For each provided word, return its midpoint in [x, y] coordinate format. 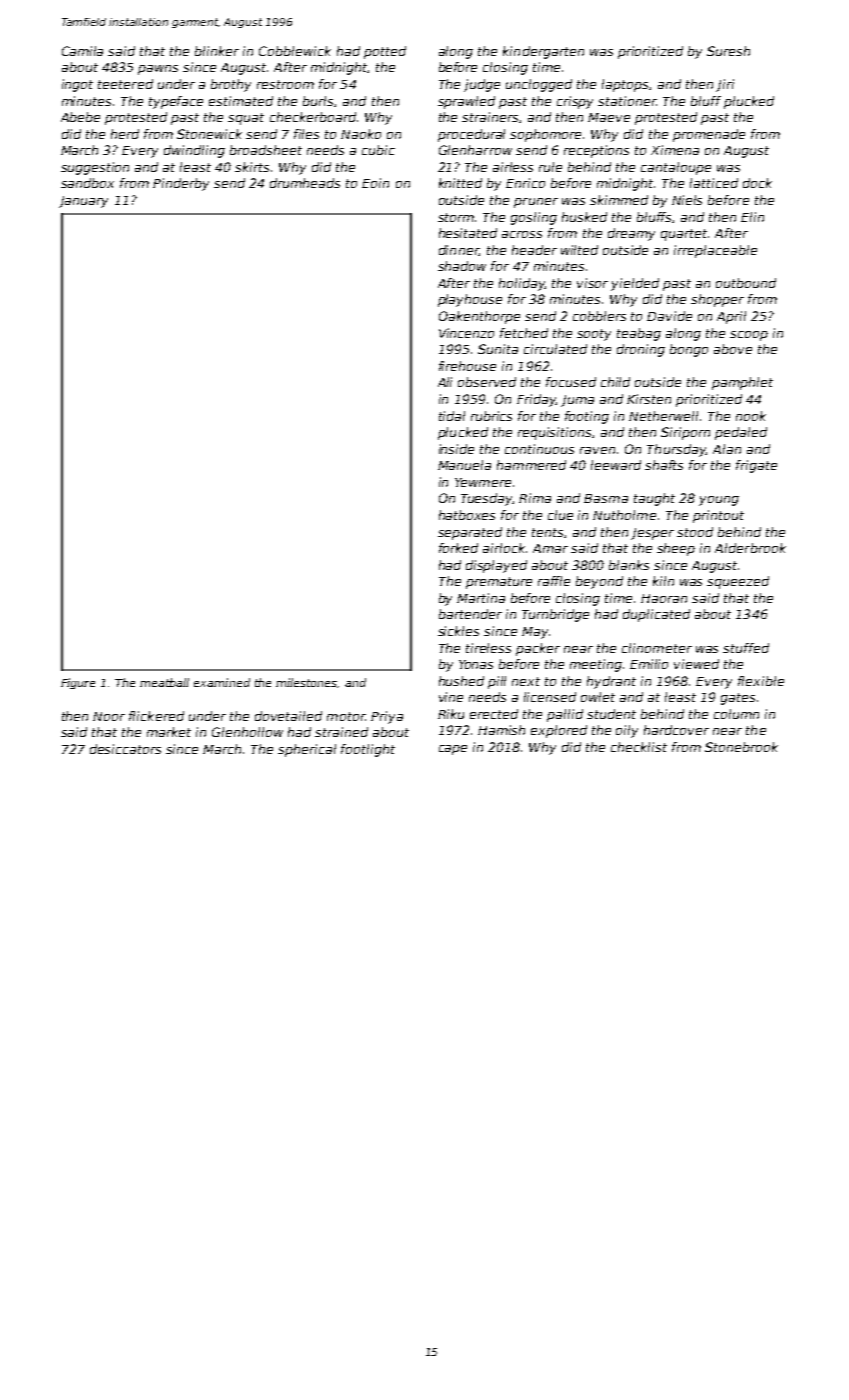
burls [318, 101]
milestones [307, 683]
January [83, 202]
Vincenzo [466, 333]
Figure [78, 683]
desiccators [125, 749]
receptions [596, 151]
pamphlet [742, 383]
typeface [176, 102]
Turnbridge [555, 615]
